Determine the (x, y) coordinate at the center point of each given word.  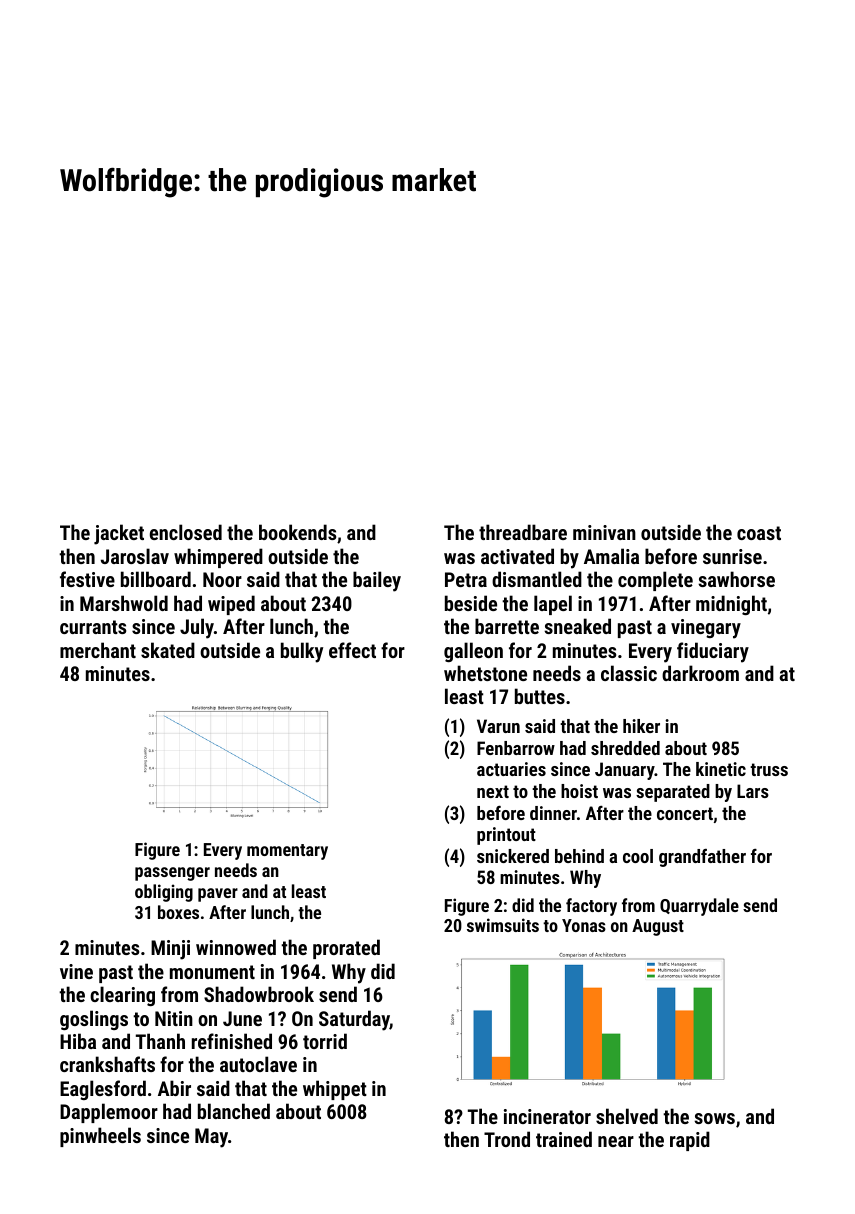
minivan (604, 532)
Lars (753, 791)
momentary (287, 852)
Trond (507, 1139)
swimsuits (503, 925)
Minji (170, 950)
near (616, 1141)
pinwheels (100, 1137)
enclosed (186, 532)
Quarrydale (699, 907)
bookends (297, 532)
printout (506, 836)
